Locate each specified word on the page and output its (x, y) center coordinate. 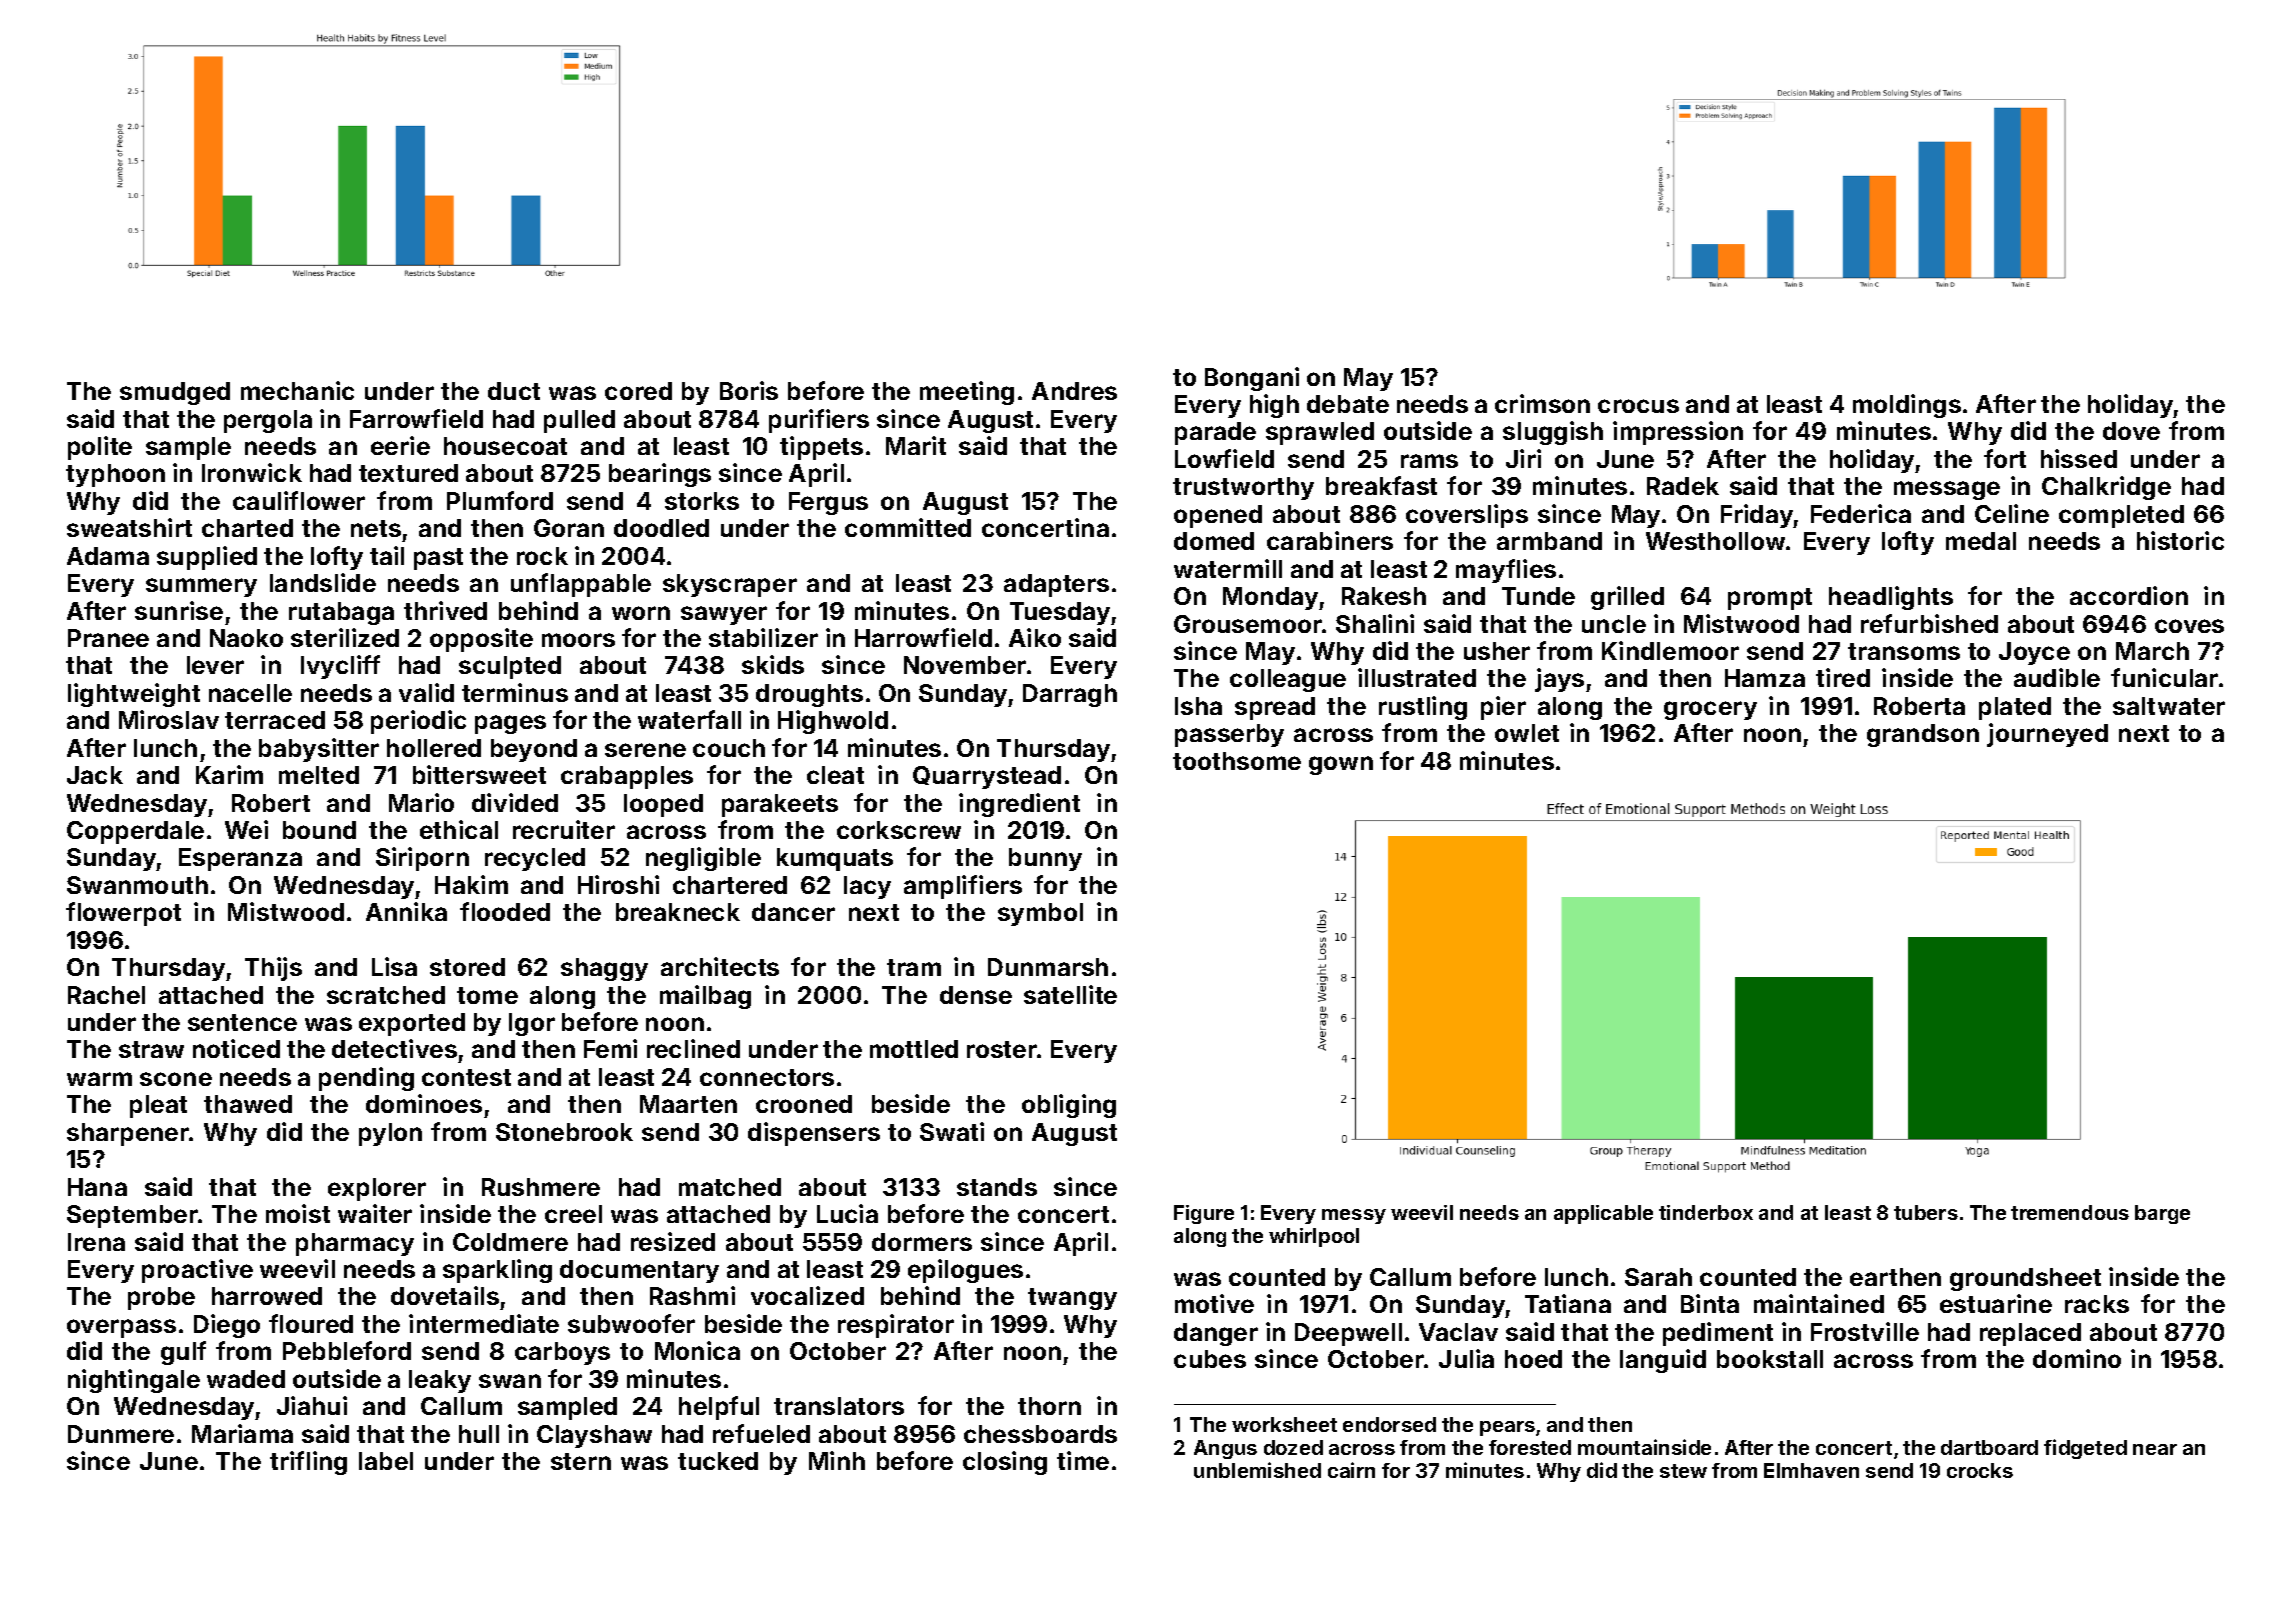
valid (426, 692)
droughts (809, 695)
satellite (1070, 994)
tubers (1926, 1212)
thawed (248, 1104)
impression (1678, 433)
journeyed (2047, 735)
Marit (916, 445)
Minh (837, 1460)
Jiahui (312, 1405)
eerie (400, 445)
